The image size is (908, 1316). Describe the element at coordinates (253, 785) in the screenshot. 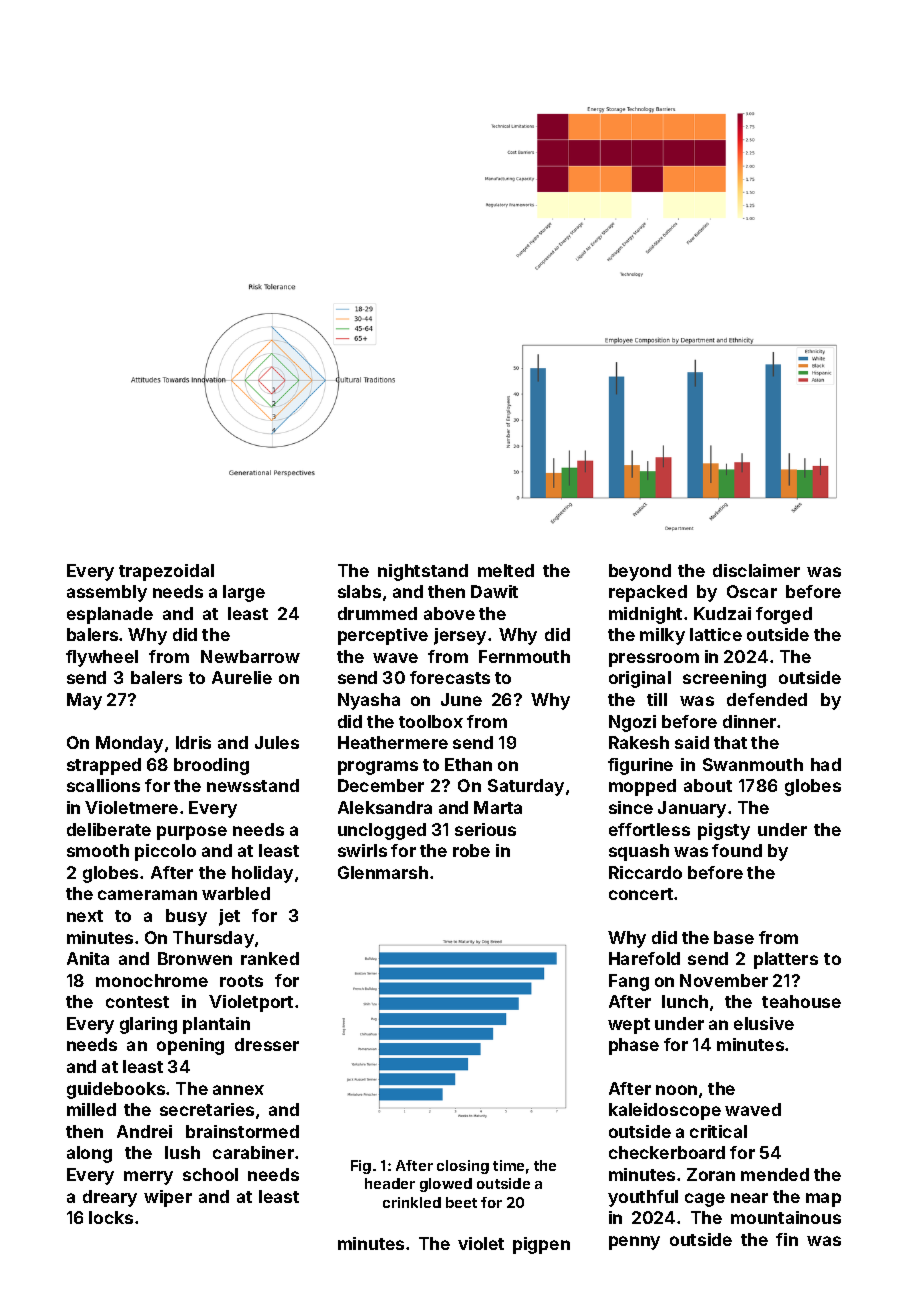

I see `newsstand` at that location.
